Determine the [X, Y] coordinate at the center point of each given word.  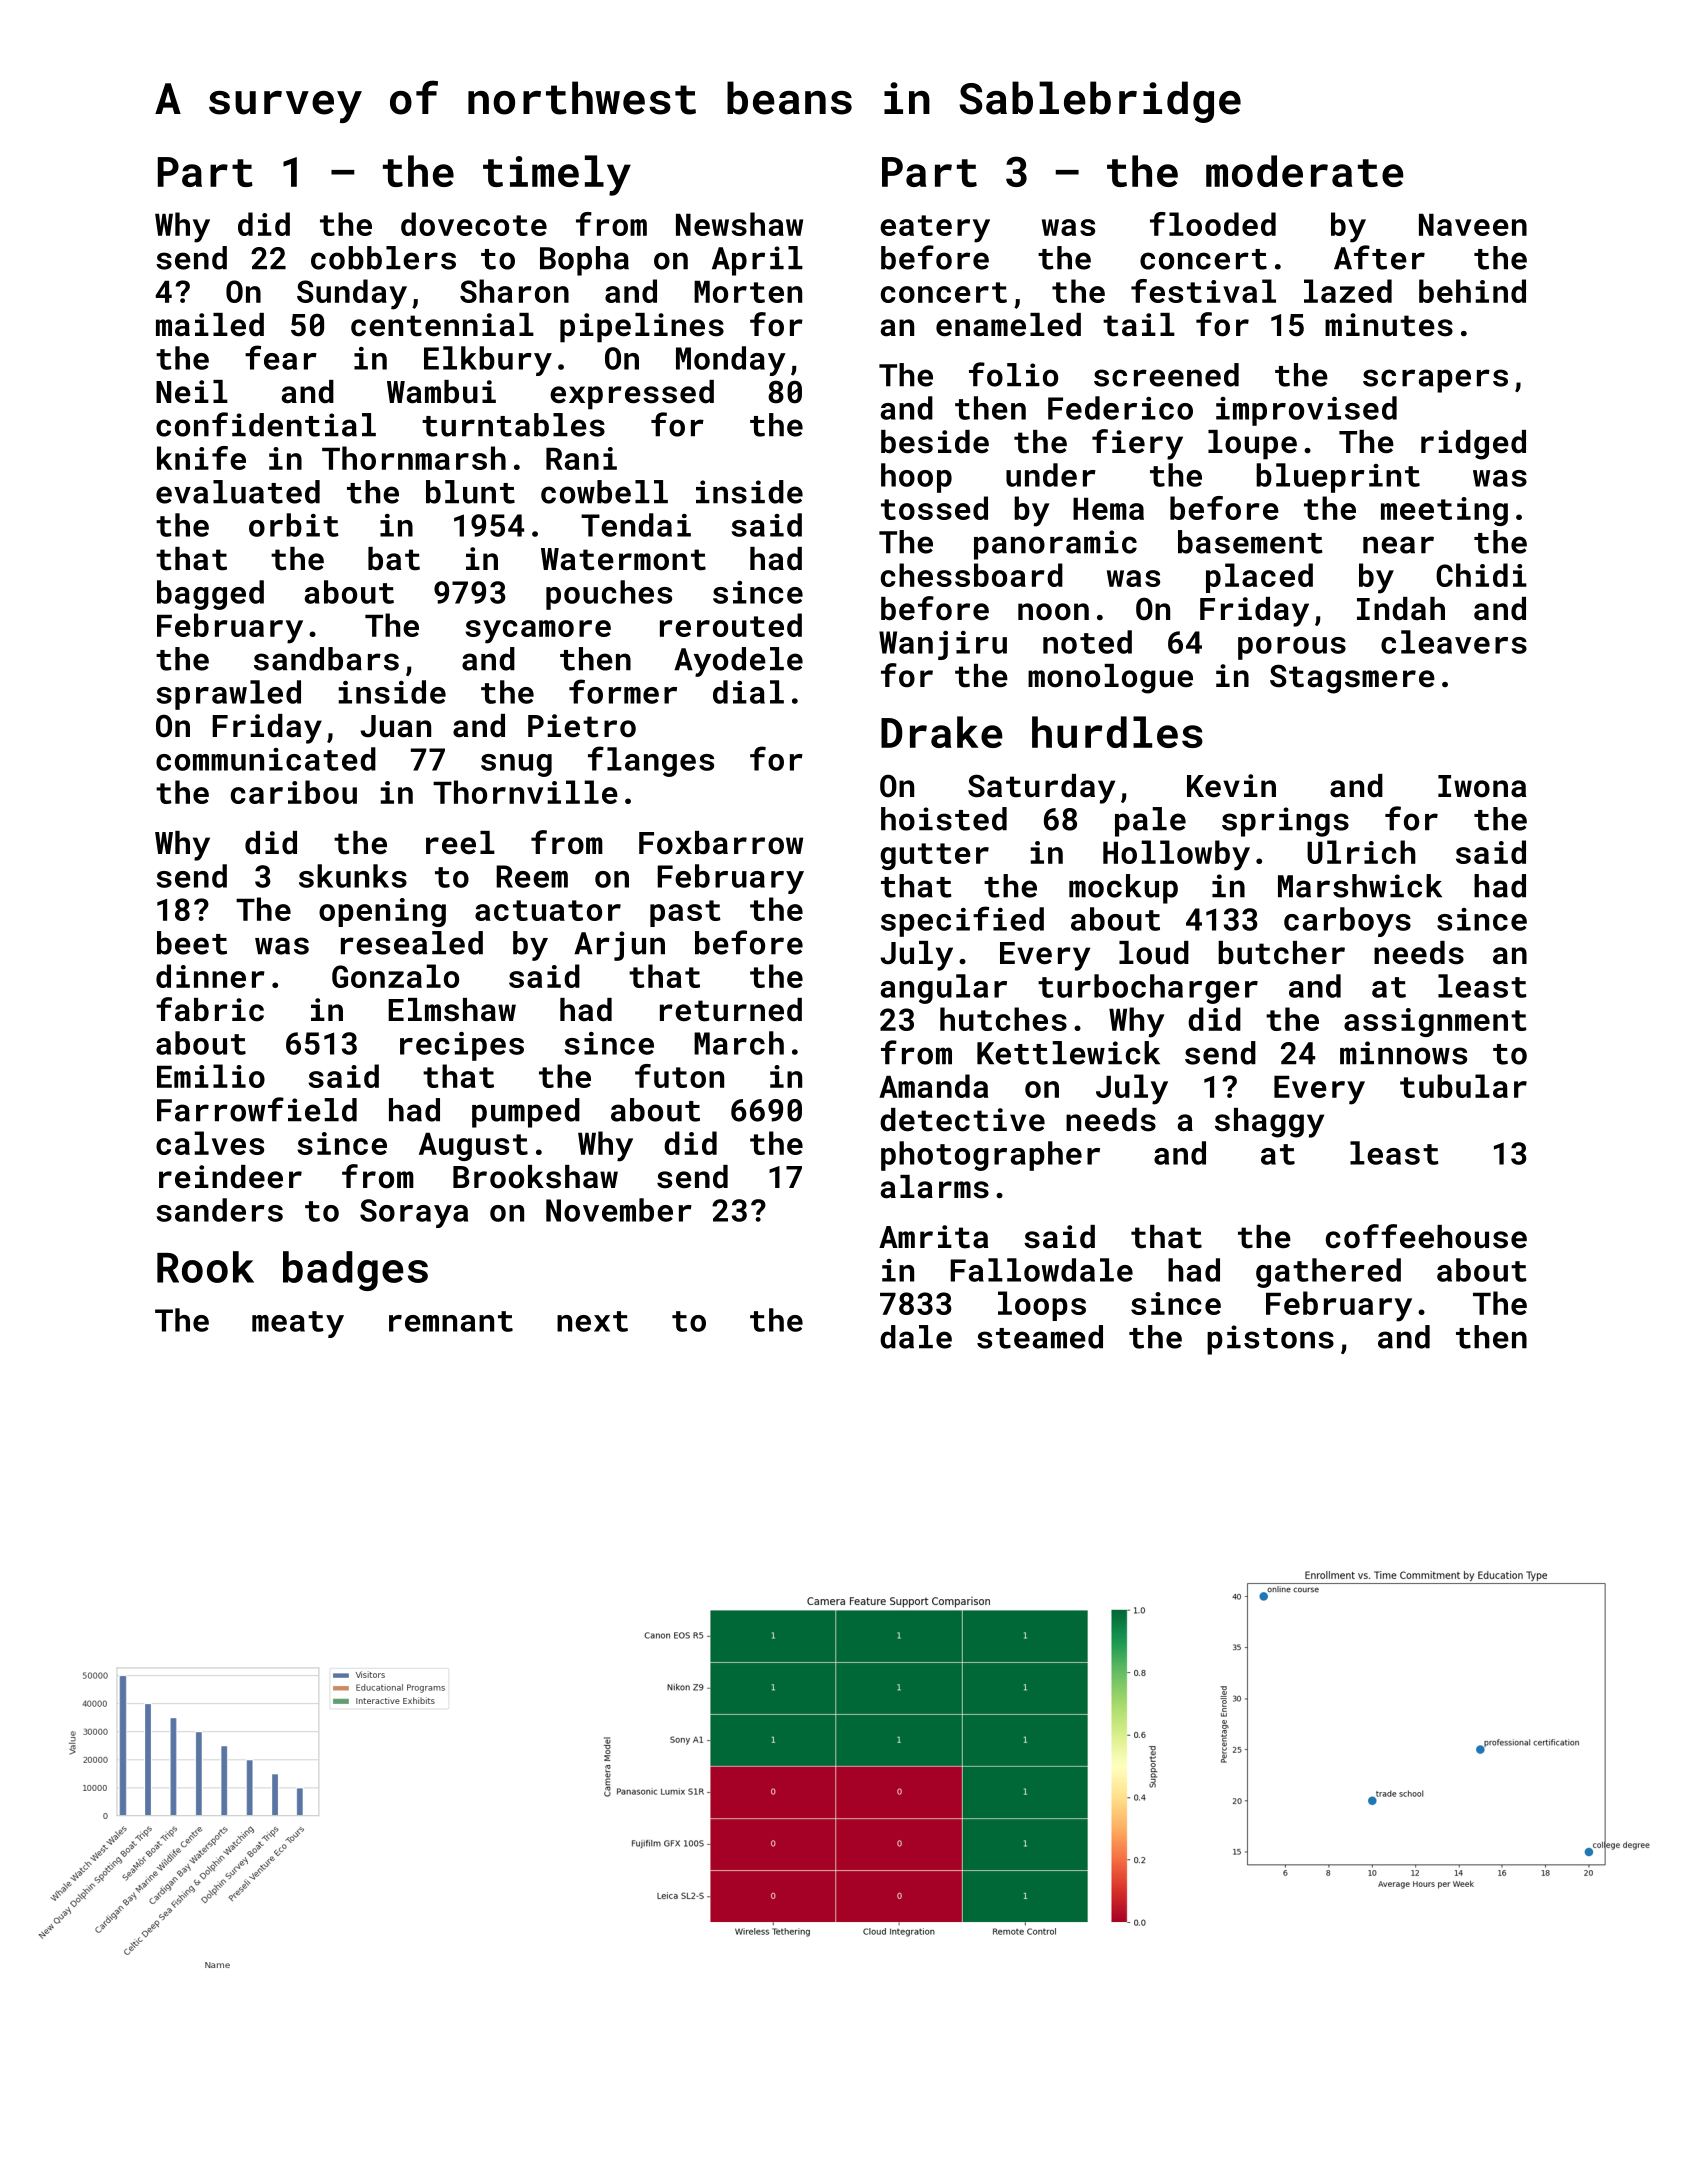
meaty [298, 1324]
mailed [210, 325]
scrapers [1435, 381]
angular [944, 989]
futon [679, 1076]
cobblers [383, 258]
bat [394, 559]
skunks [353, 876]
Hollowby [1176, 855]
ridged [1473, 445]
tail [1139, 325]
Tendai [636, 525]
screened [1166, 375]
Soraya [414, 1213]
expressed [632, 395]
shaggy [1269, 1123]
